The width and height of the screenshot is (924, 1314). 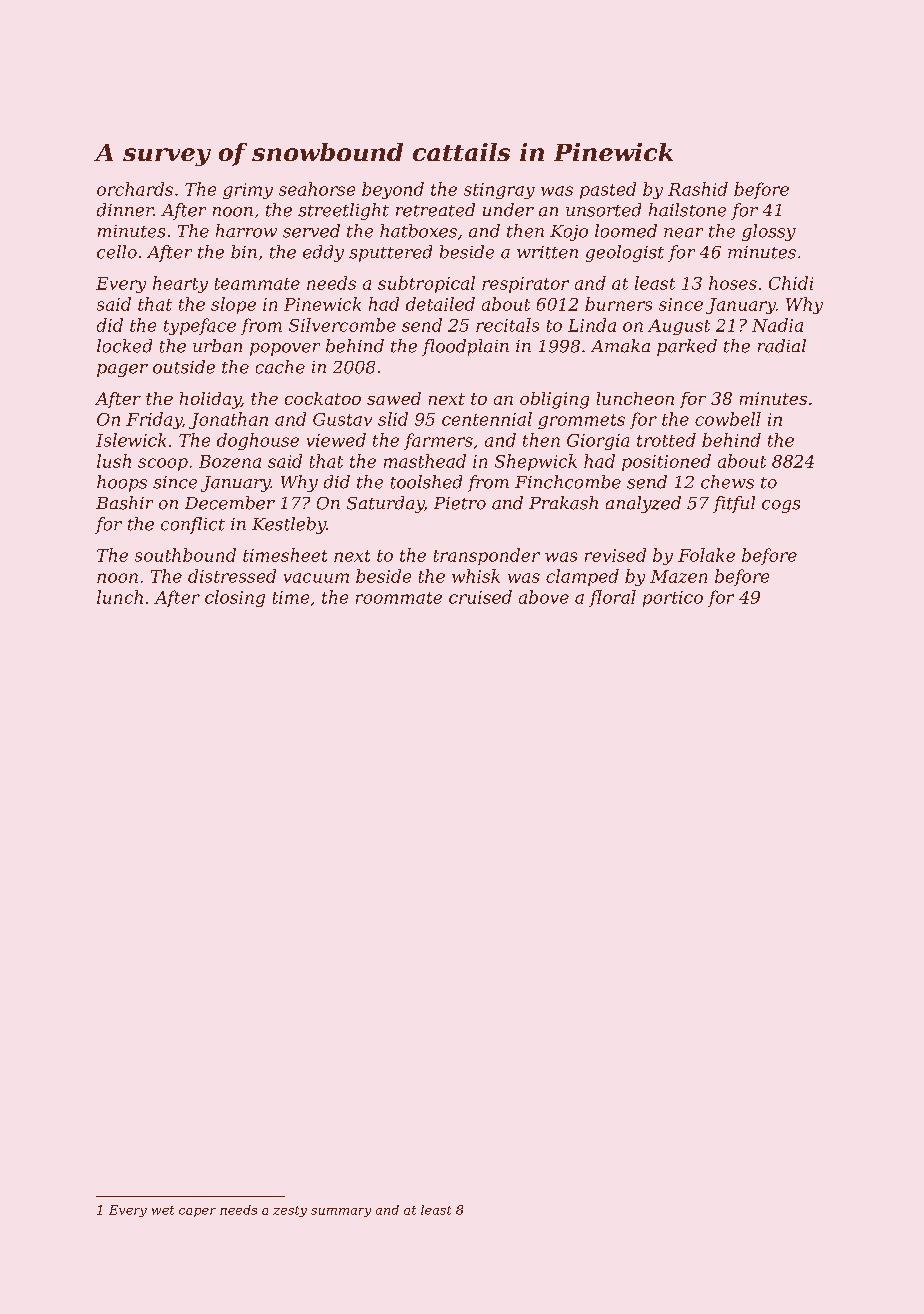 I want to click on floral, so click(x=612, y=598).
